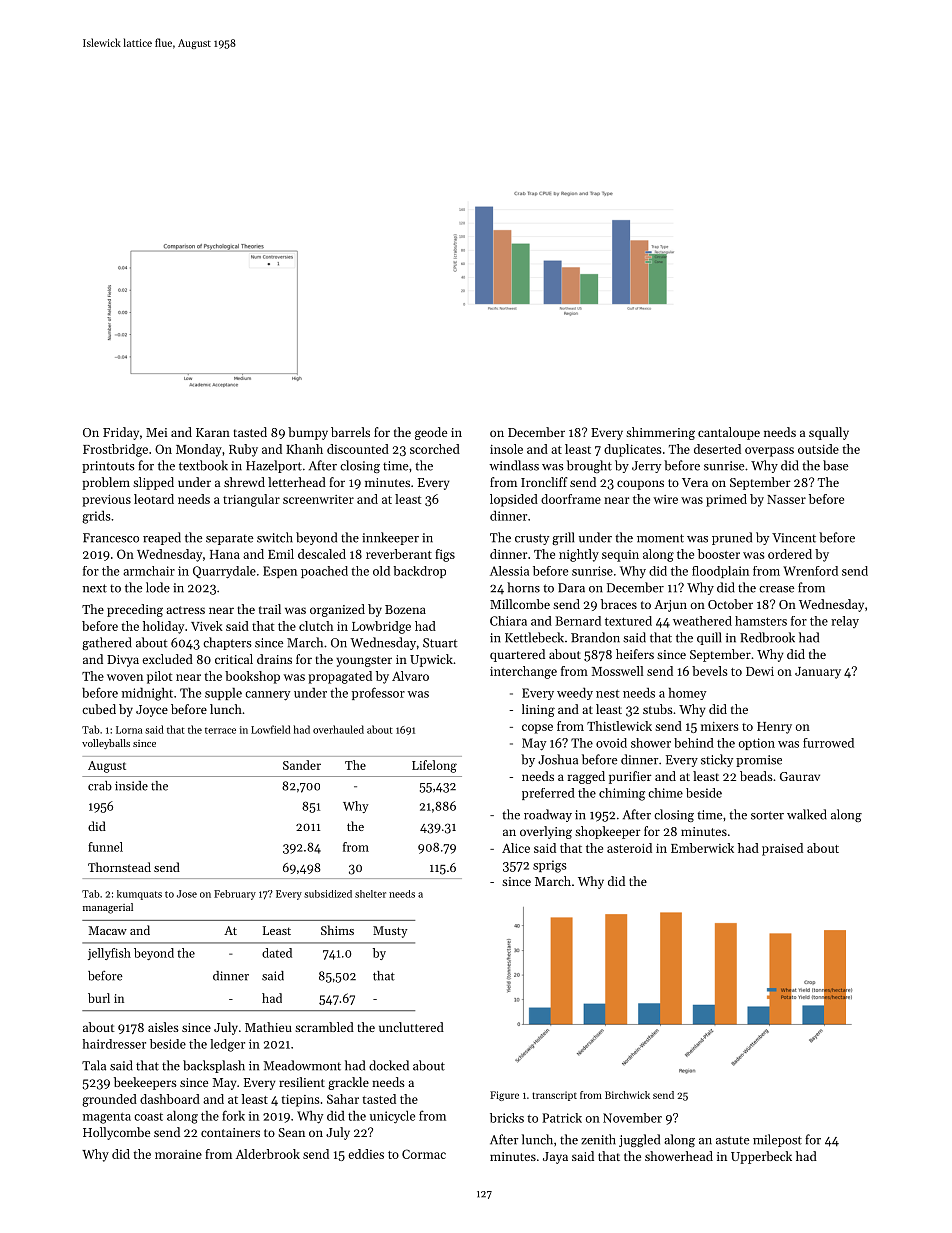 The width and height of the screenshot is (952, 1233). I want to click on roadway, so click(548, 815).
